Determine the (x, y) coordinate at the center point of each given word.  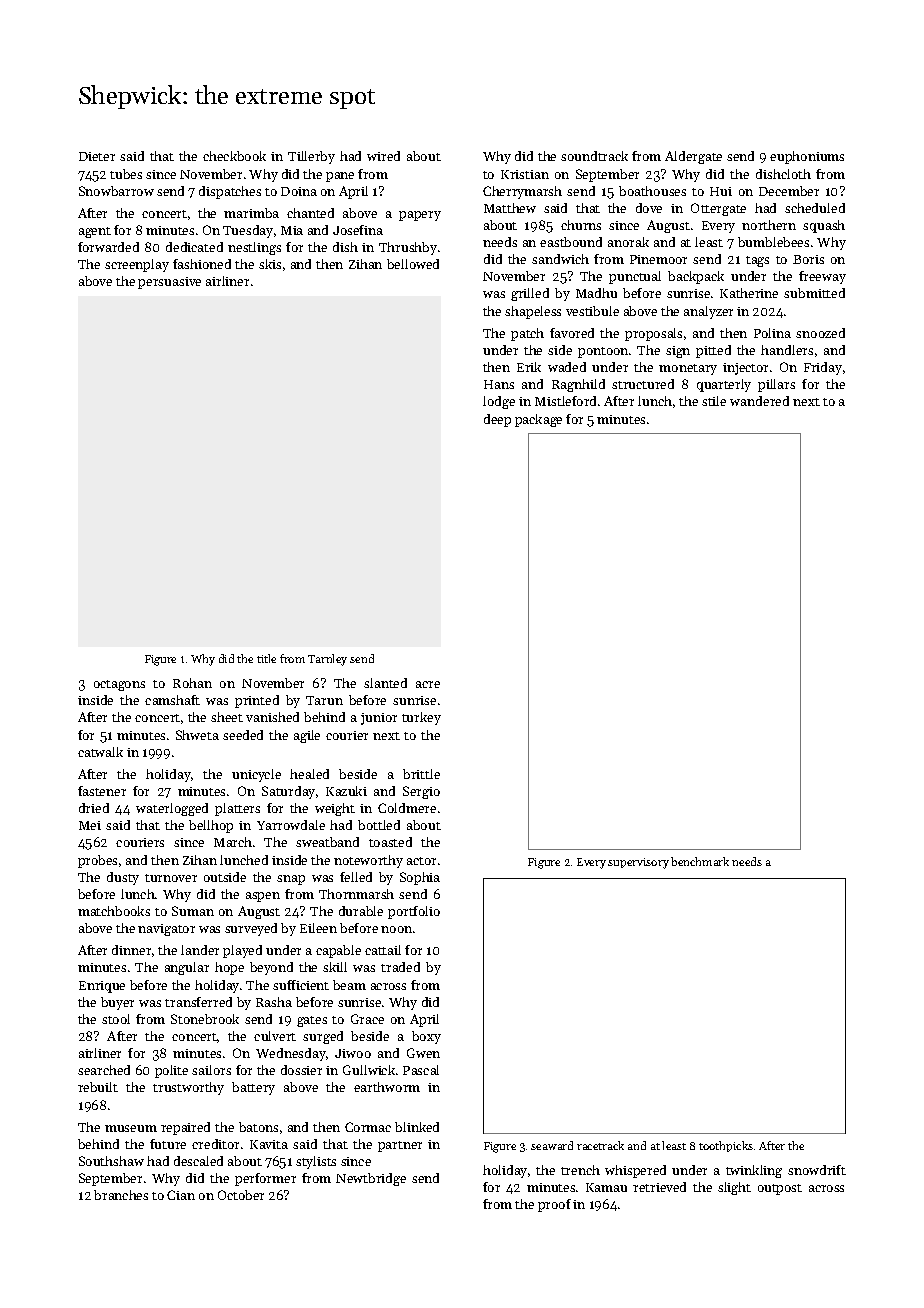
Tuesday (248, 231)
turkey (421, 718)
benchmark (700, 861)
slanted (385, 683)
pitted (713, 351)
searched (104, 1070)
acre (428, 684)
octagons (119, 685)
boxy (426, 1037)
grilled (530, 294)
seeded (243, 735)
